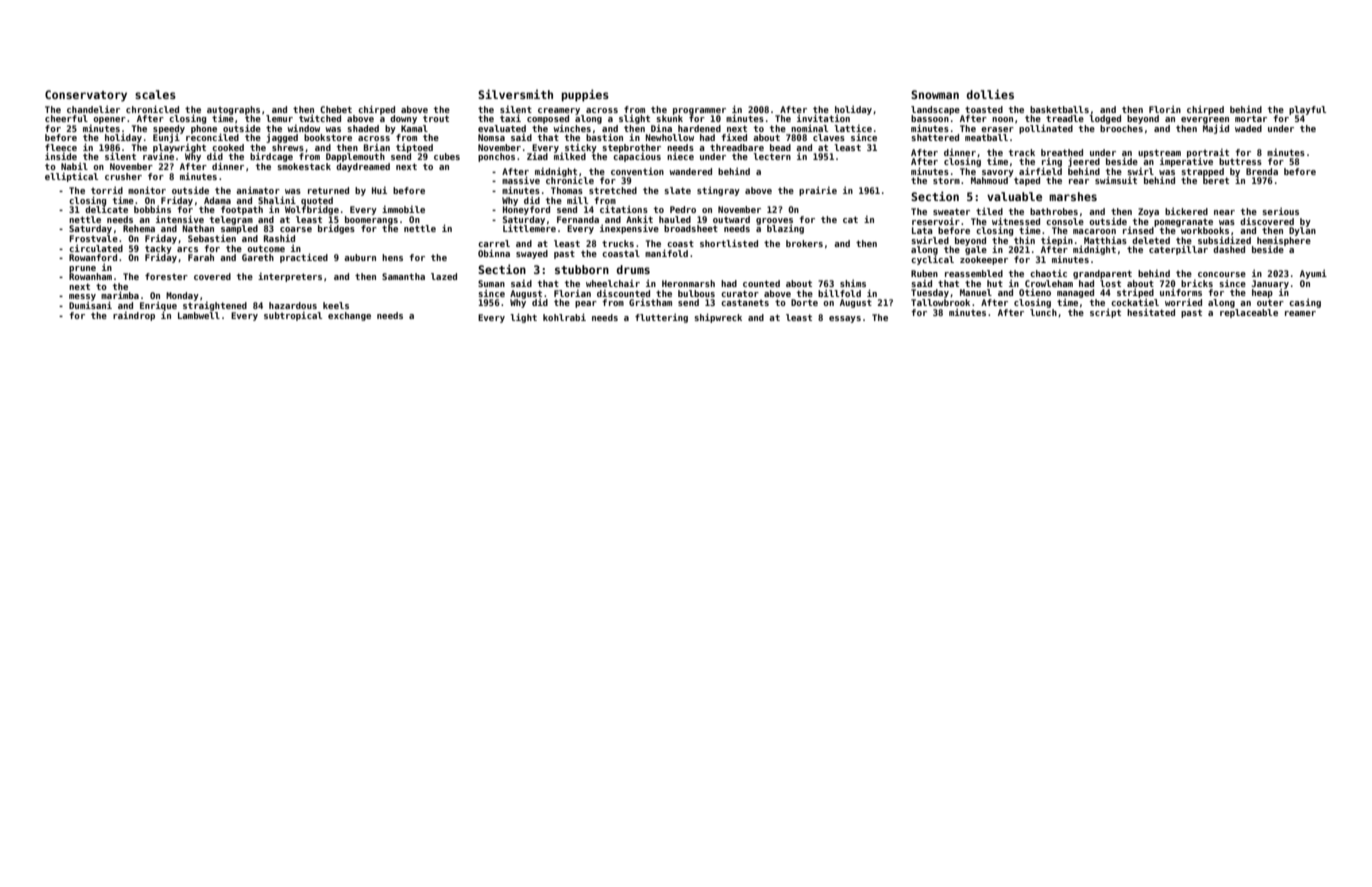 Image resolution: width=1372 pixels, height=887 pixels. I want to click on track, so click(1022, 152).
